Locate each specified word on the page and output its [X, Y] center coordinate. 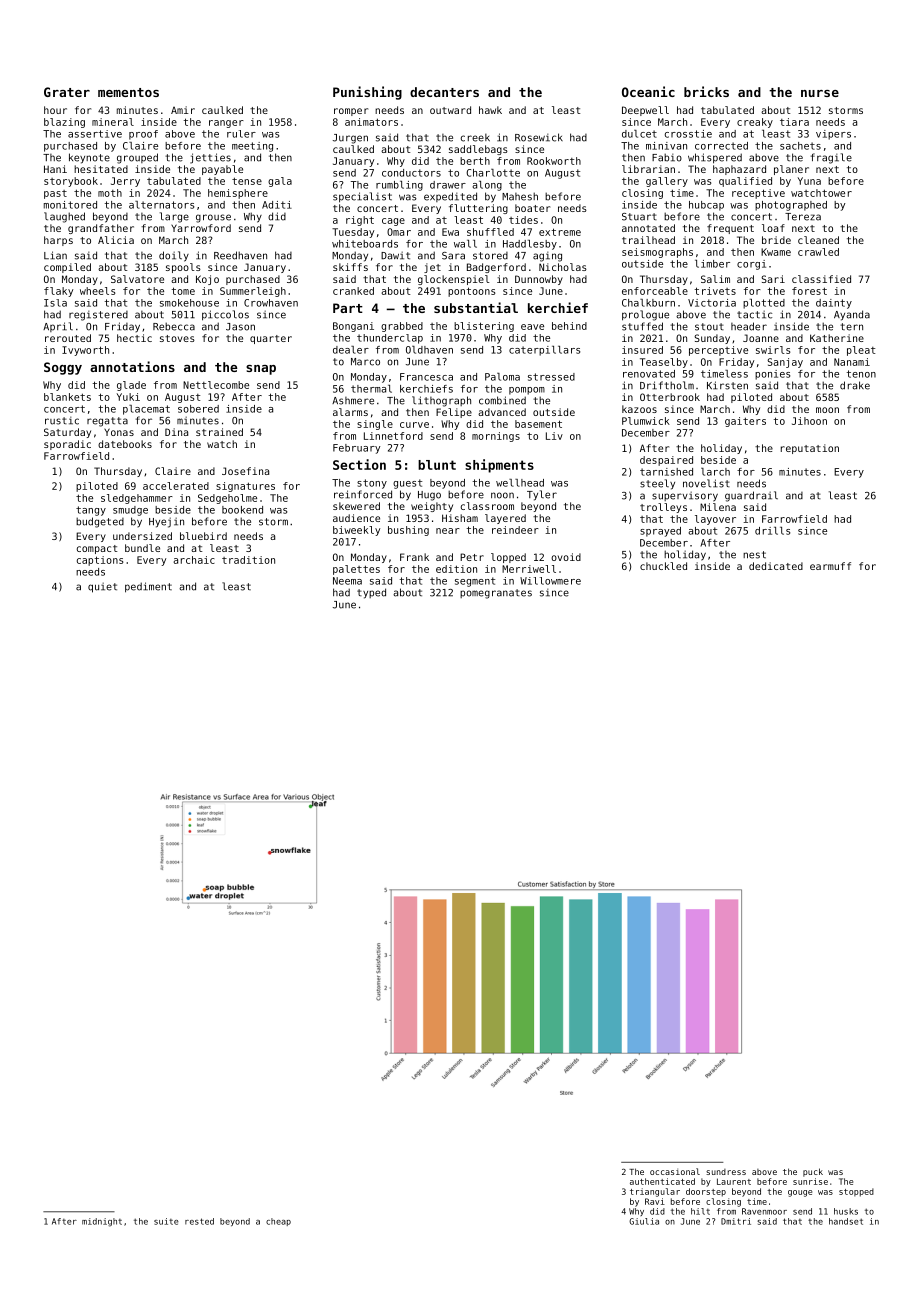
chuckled [663, 566]
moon [827, 410]
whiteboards [365, 244]
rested [199, 1221]
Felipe [454, 413]
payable [222, 170]
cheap [278, 1222]
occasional [675, 1171]
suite [166, 1221]
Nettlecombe [216, 385]
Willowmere [550, 581]
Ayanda [852, 315]
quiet [102, 588]
